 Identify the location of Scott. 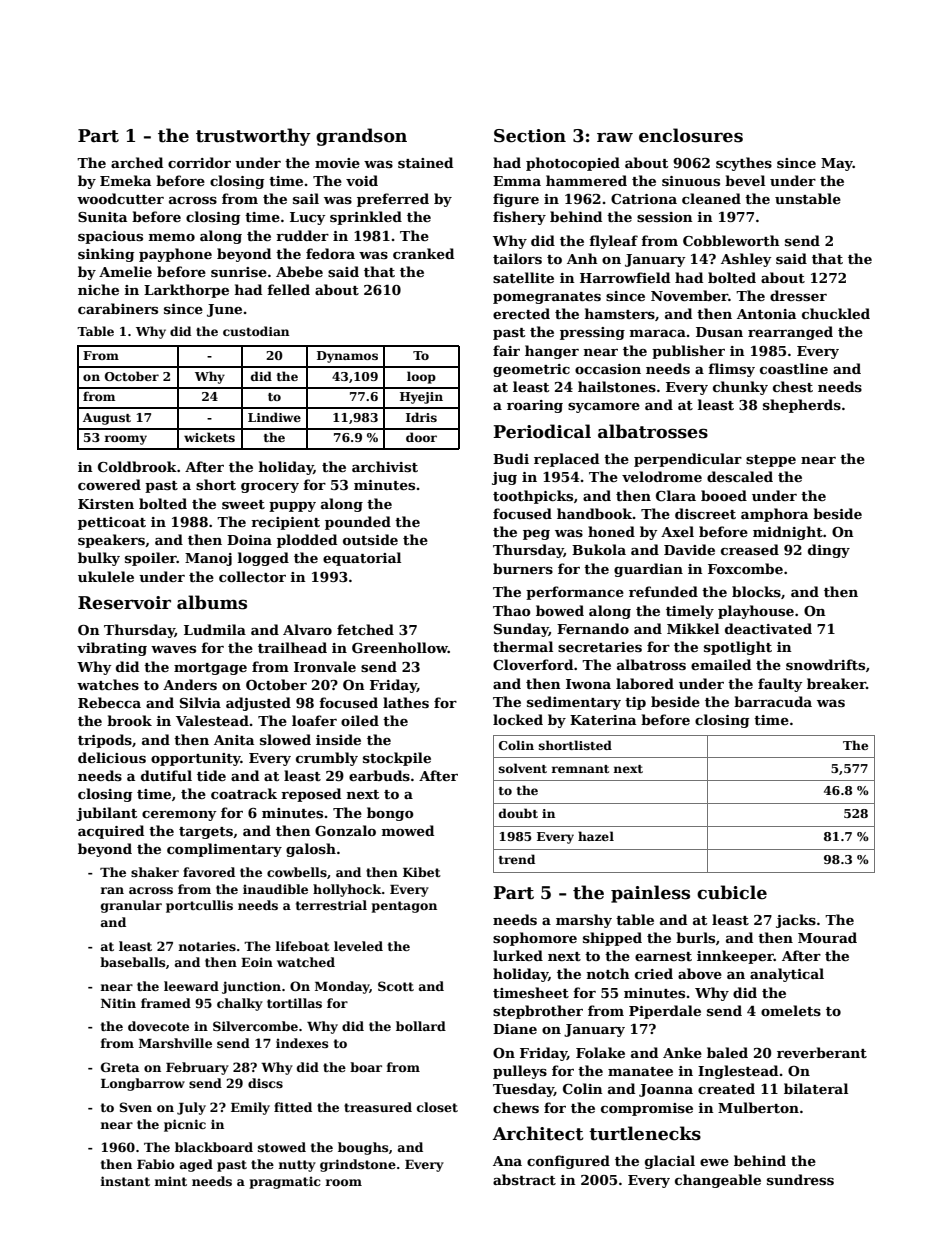
(396, 986).
